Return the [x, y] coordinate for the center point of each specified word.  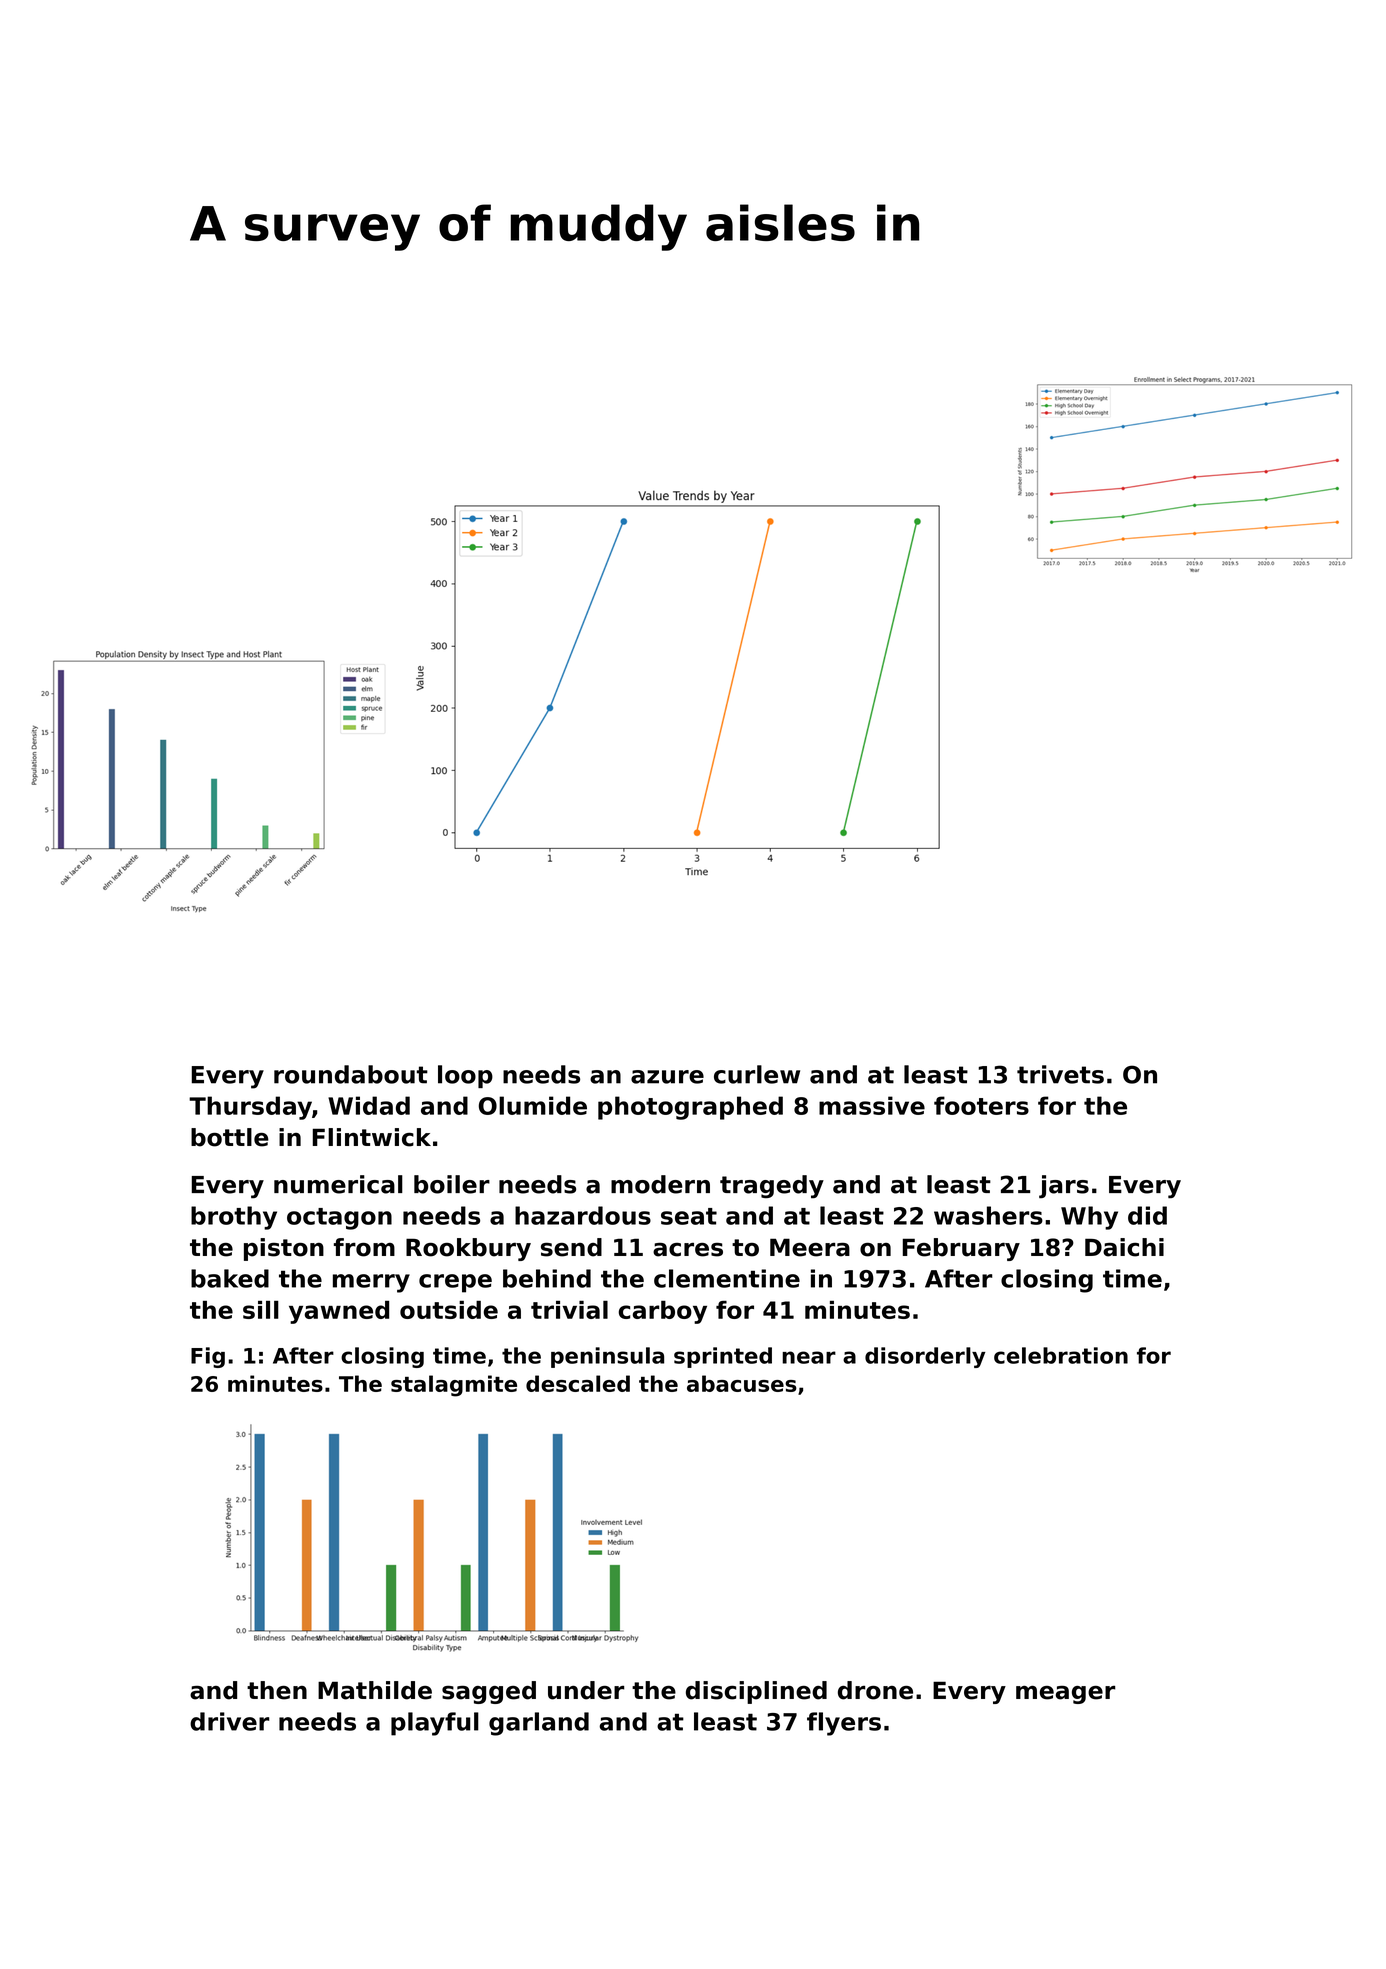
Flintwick [372, 1137]
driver [229, 1721]
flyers [844, 1724]
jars [1064, 1187]
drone [875, 1690]
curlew [757, 1074]
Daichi [1124, 1247]
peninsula [607, 1357]
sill [261, 1310]
